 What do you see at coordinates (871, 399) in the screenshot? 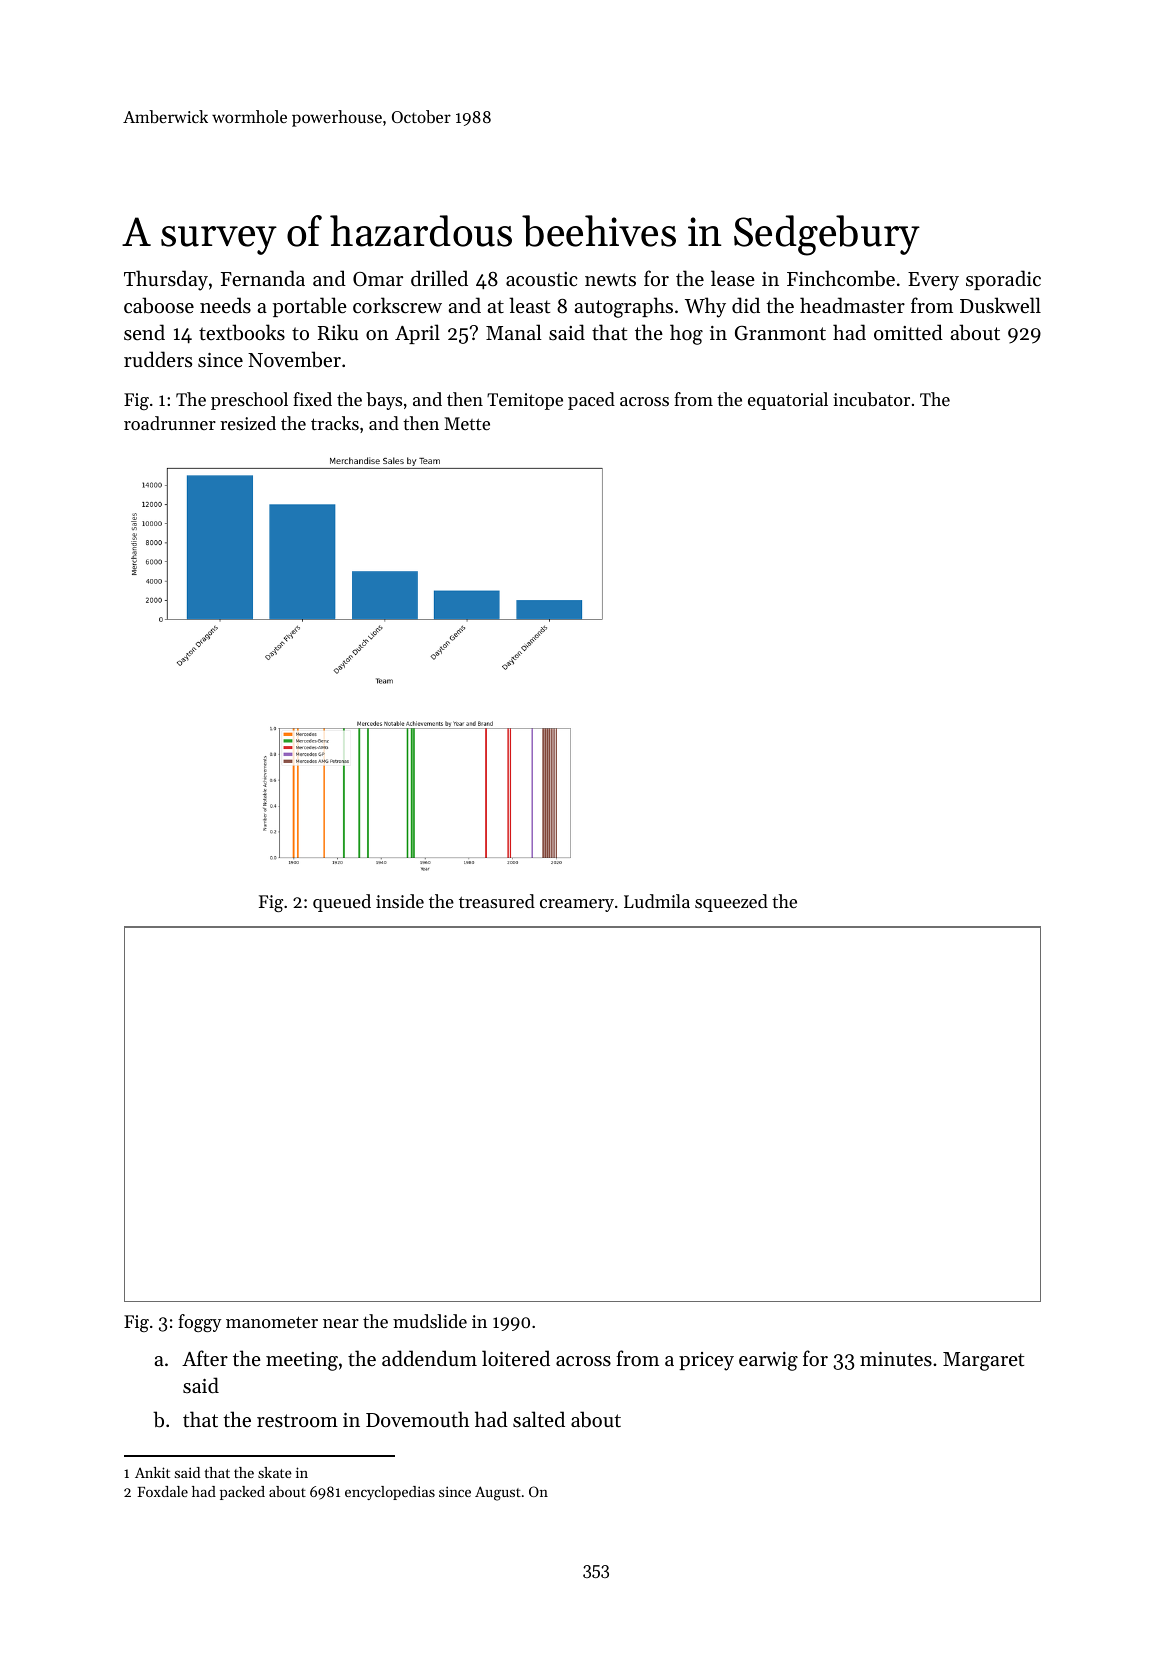
I see `incubator` at bounding box center [871, 399].
